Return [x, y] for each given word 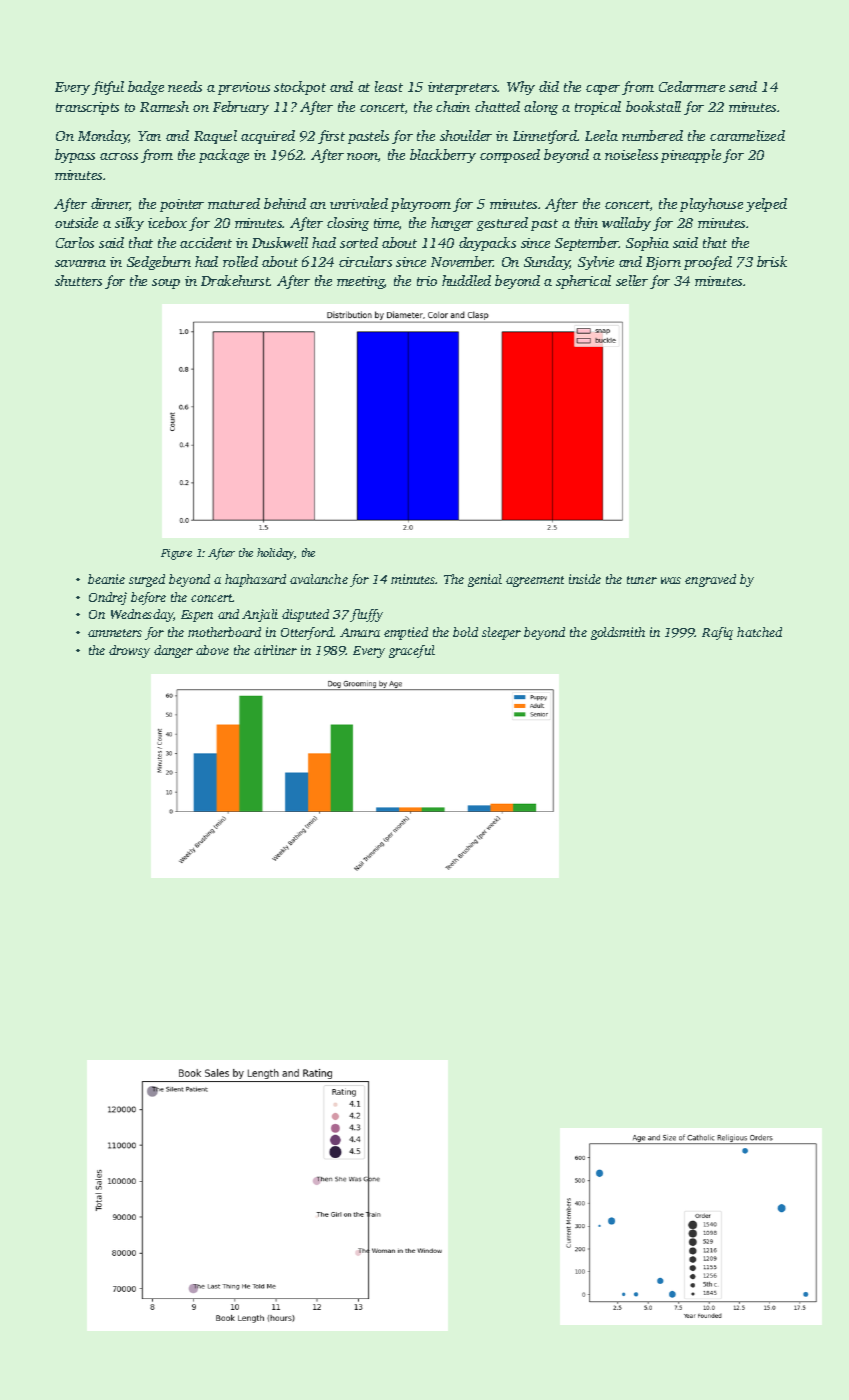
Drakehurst [235, 280]
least [389, 86]
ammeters [115, 633]
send [743, 86]
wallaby [626, 224]
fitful [108, 88]
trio [427, 281]
